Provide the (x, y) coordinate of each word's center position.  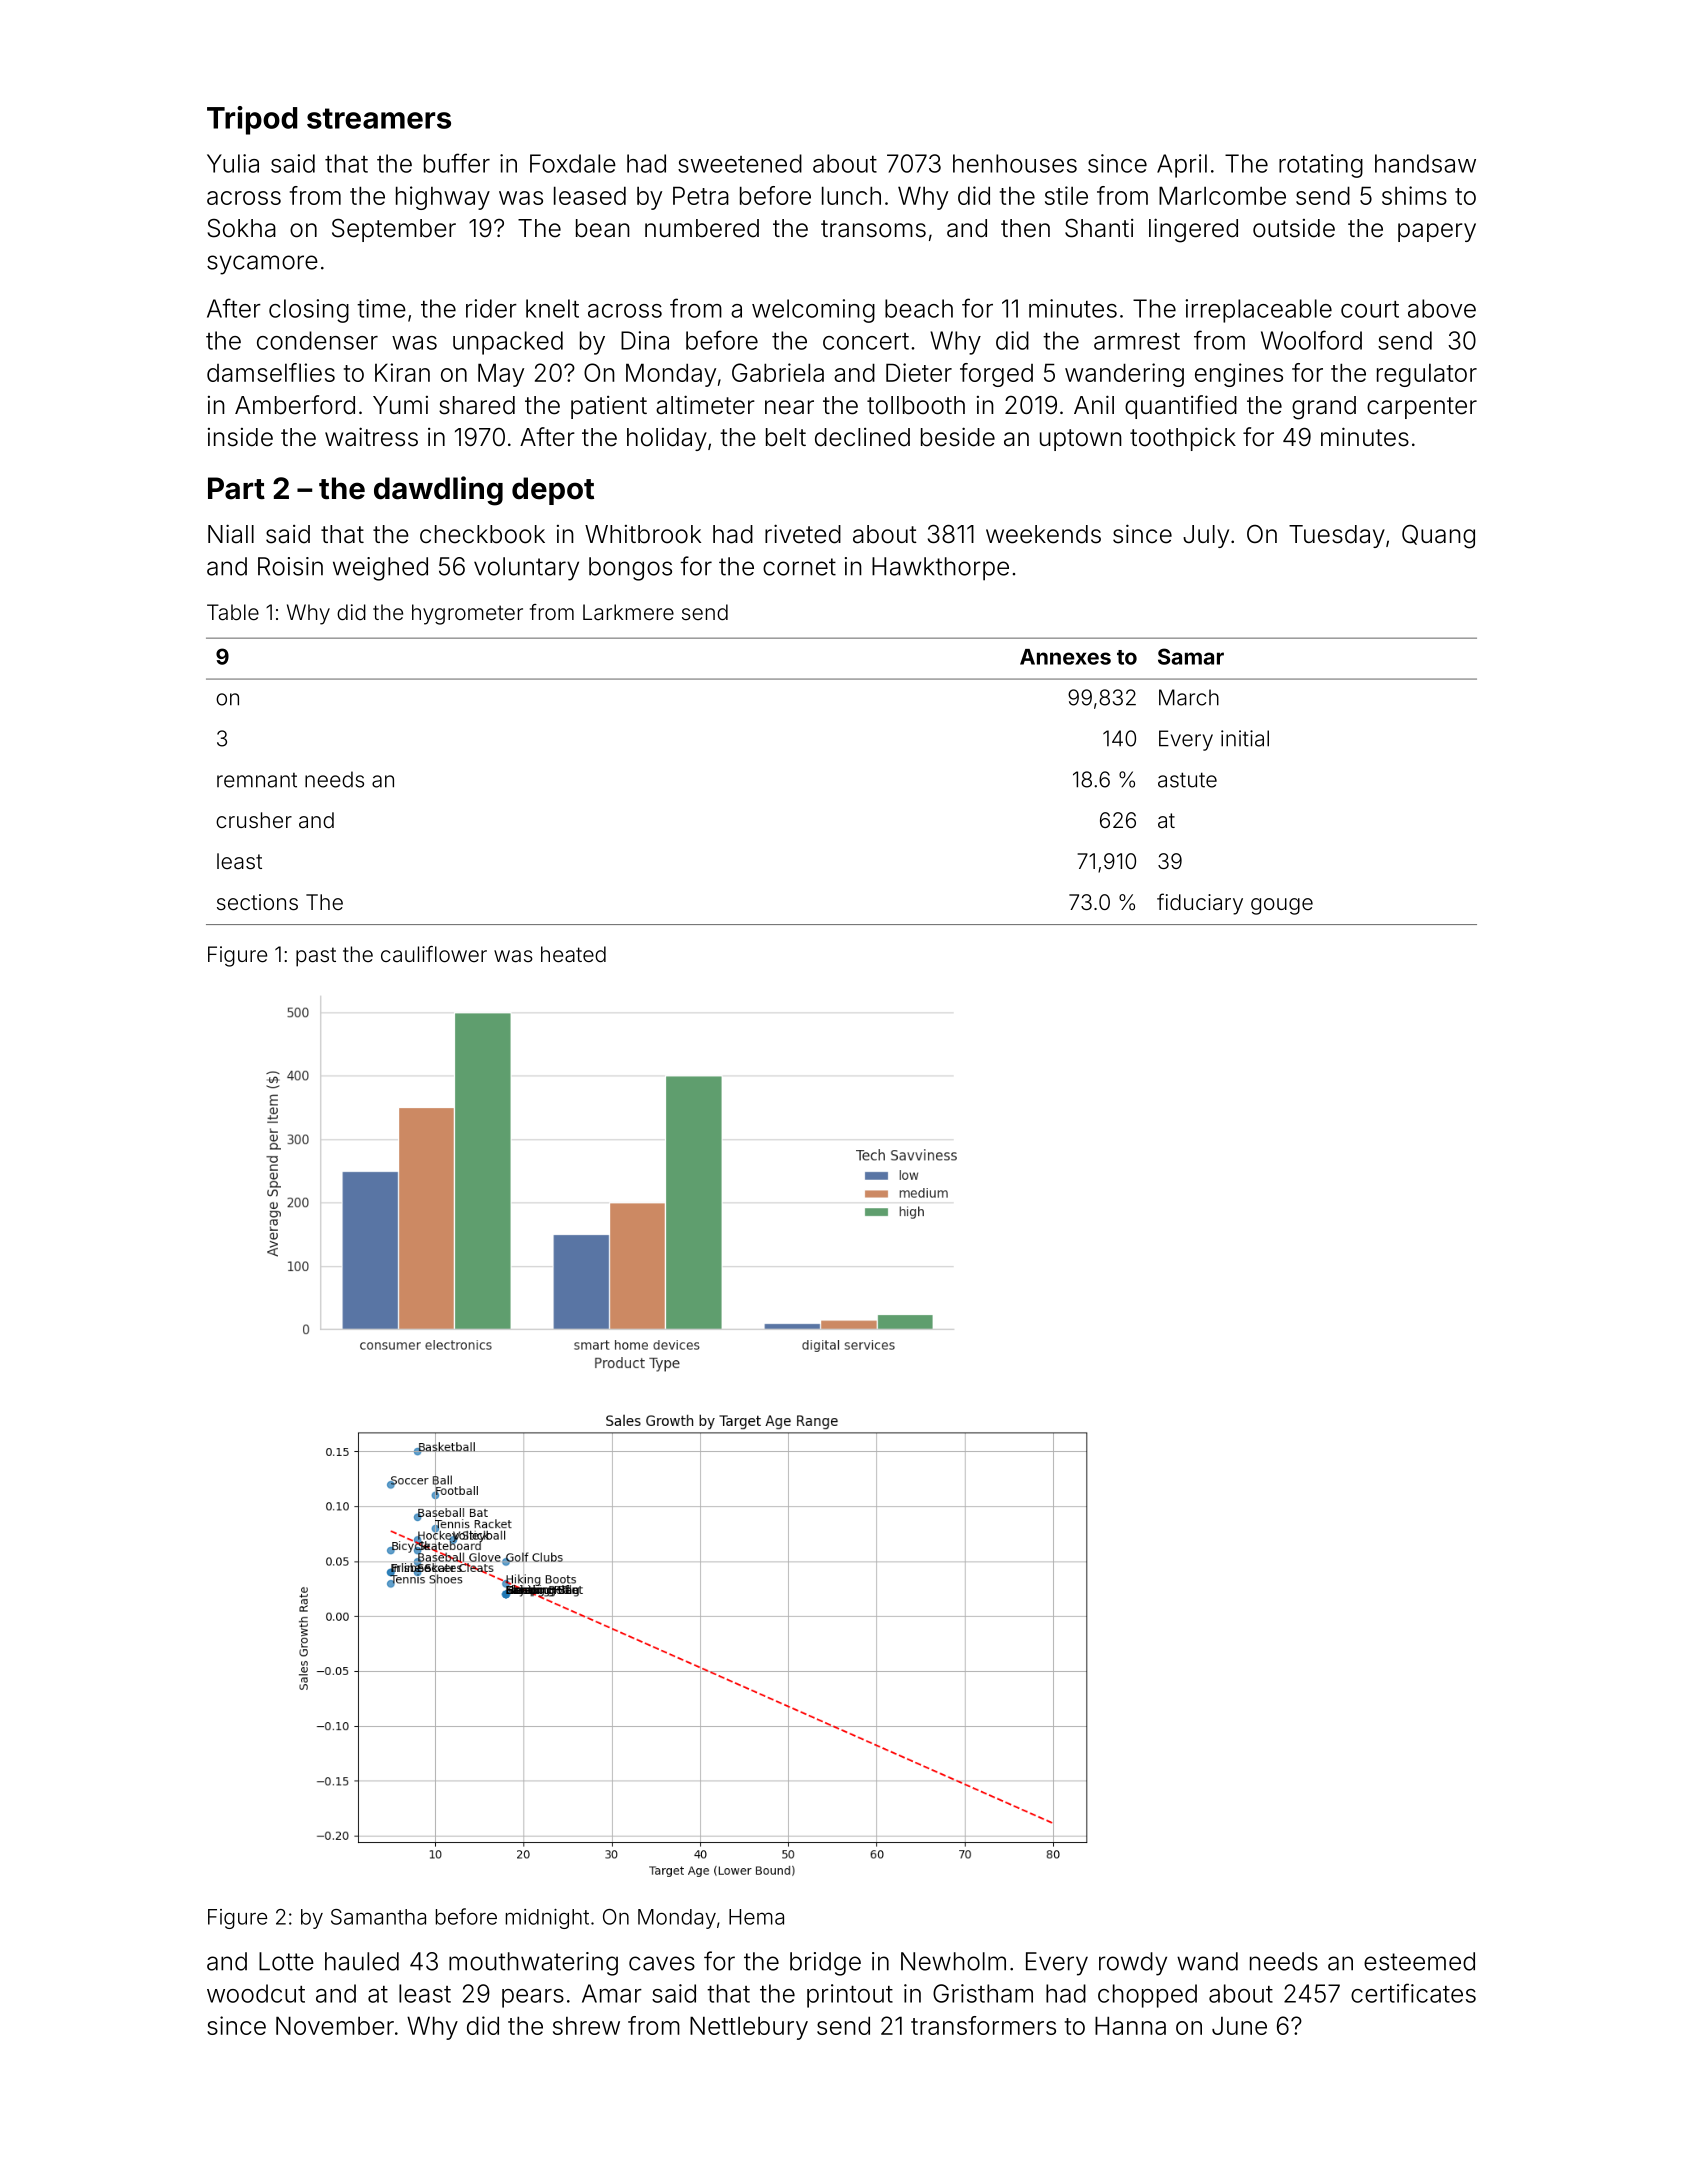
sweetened (740, 163)
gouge (1282, 906)
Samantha (378, 1917)
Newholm (953, 1961)
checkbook (482, 534)
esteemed (1419, 1961)
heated (573, 954)
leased (590, 195)
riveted (803, 534)
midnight (547, 1919)
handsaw (1425, 163)
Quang (1438, 537)
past (316, 957)
